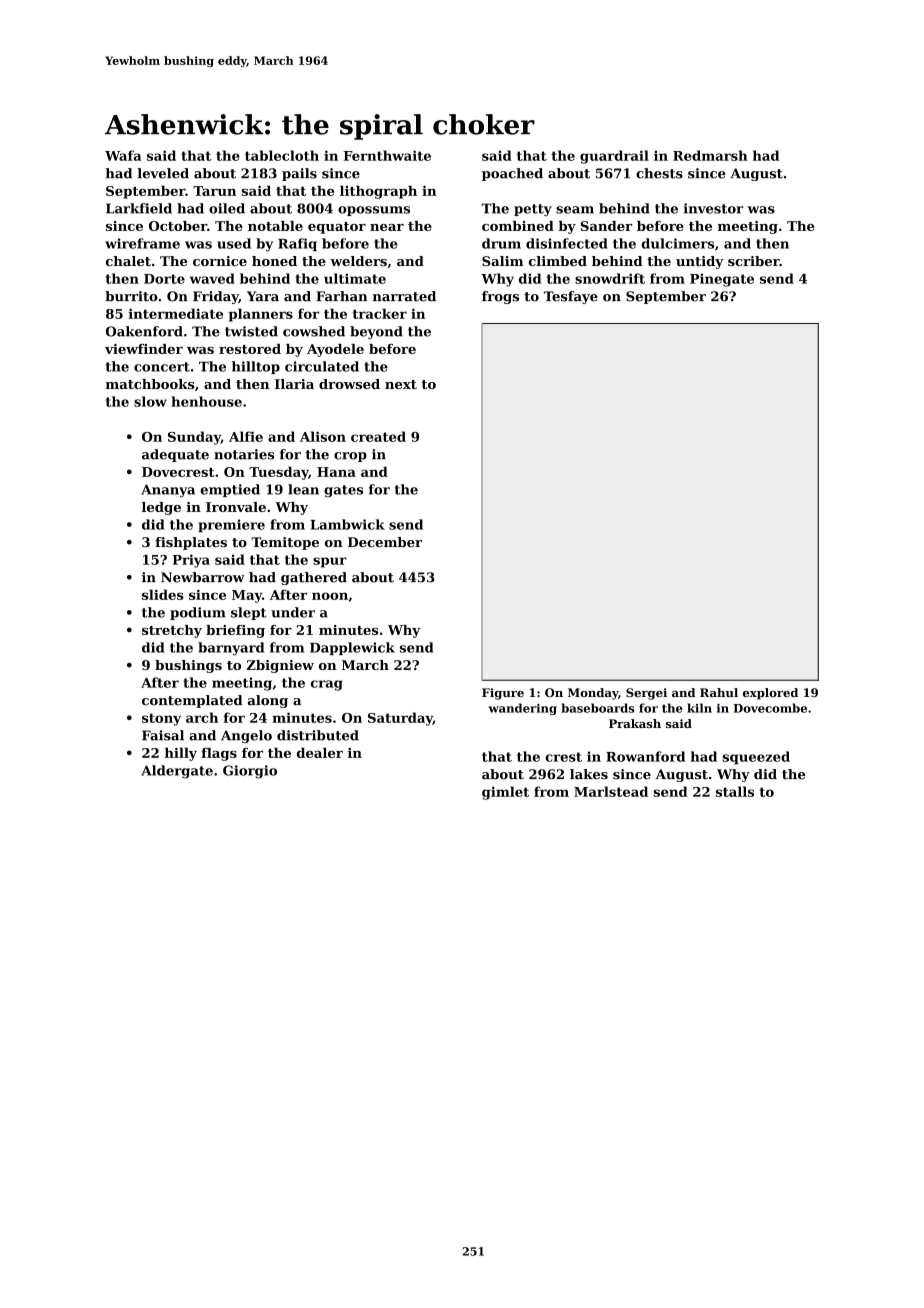  What do you see at coordinates (123, 155) in the screenshot?
I see `Wafa` at bounding box center [123, 155].
